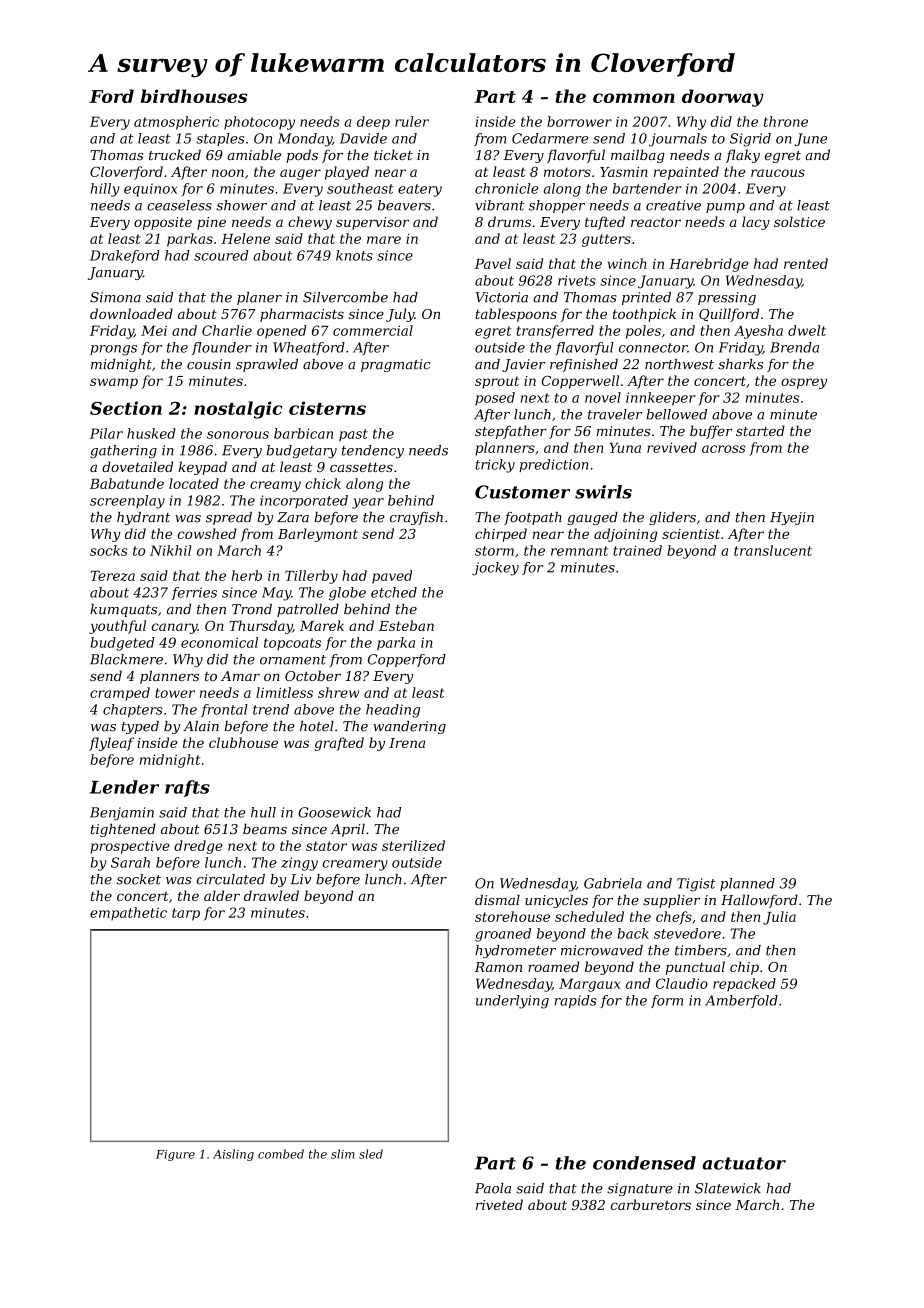  Describe the element at coordinates (233, 1155) in the document. I see `Aisling` at that location.
